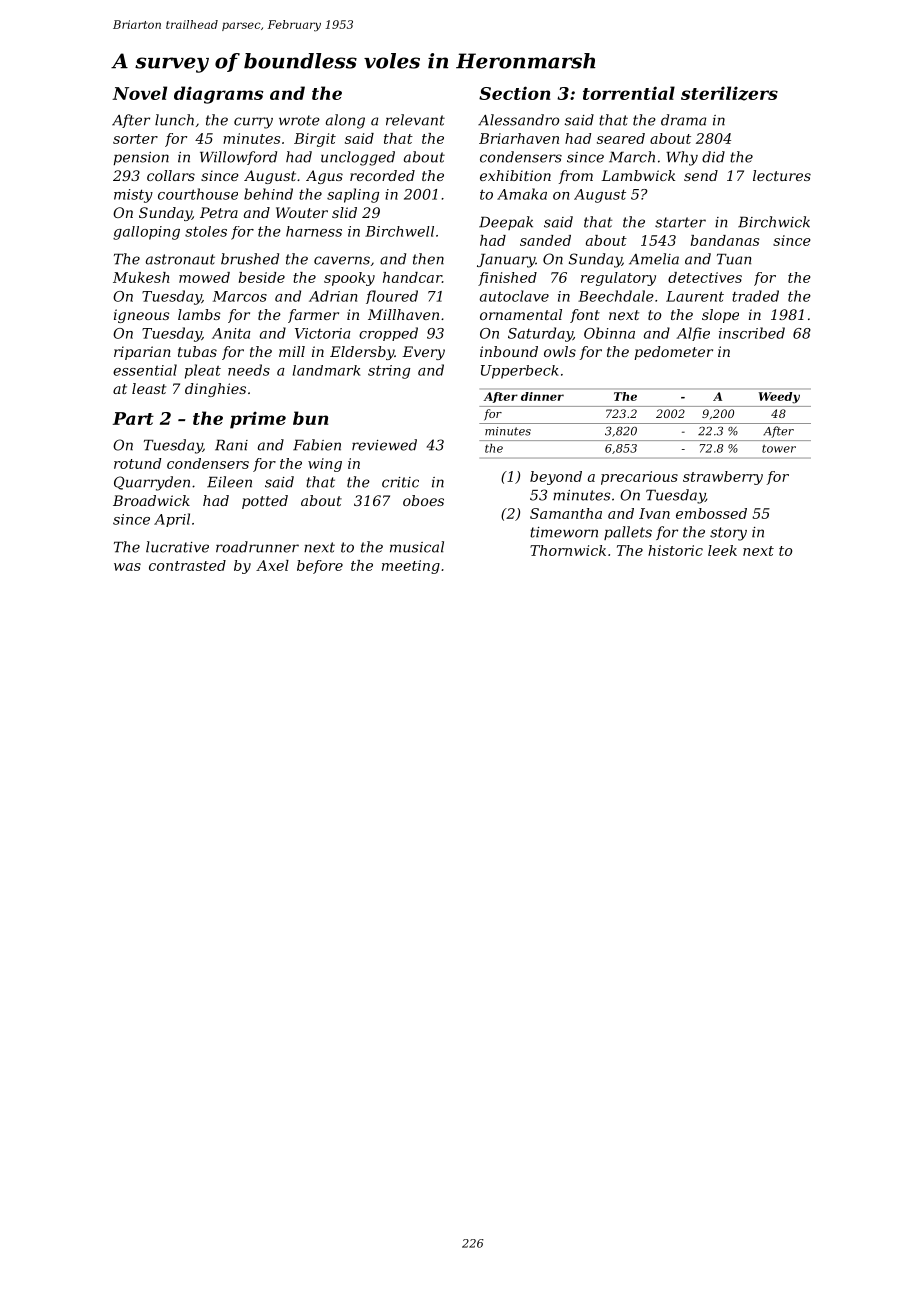  Describe the element at coordinates (345, 121) in the document. I see `along` at that location.
